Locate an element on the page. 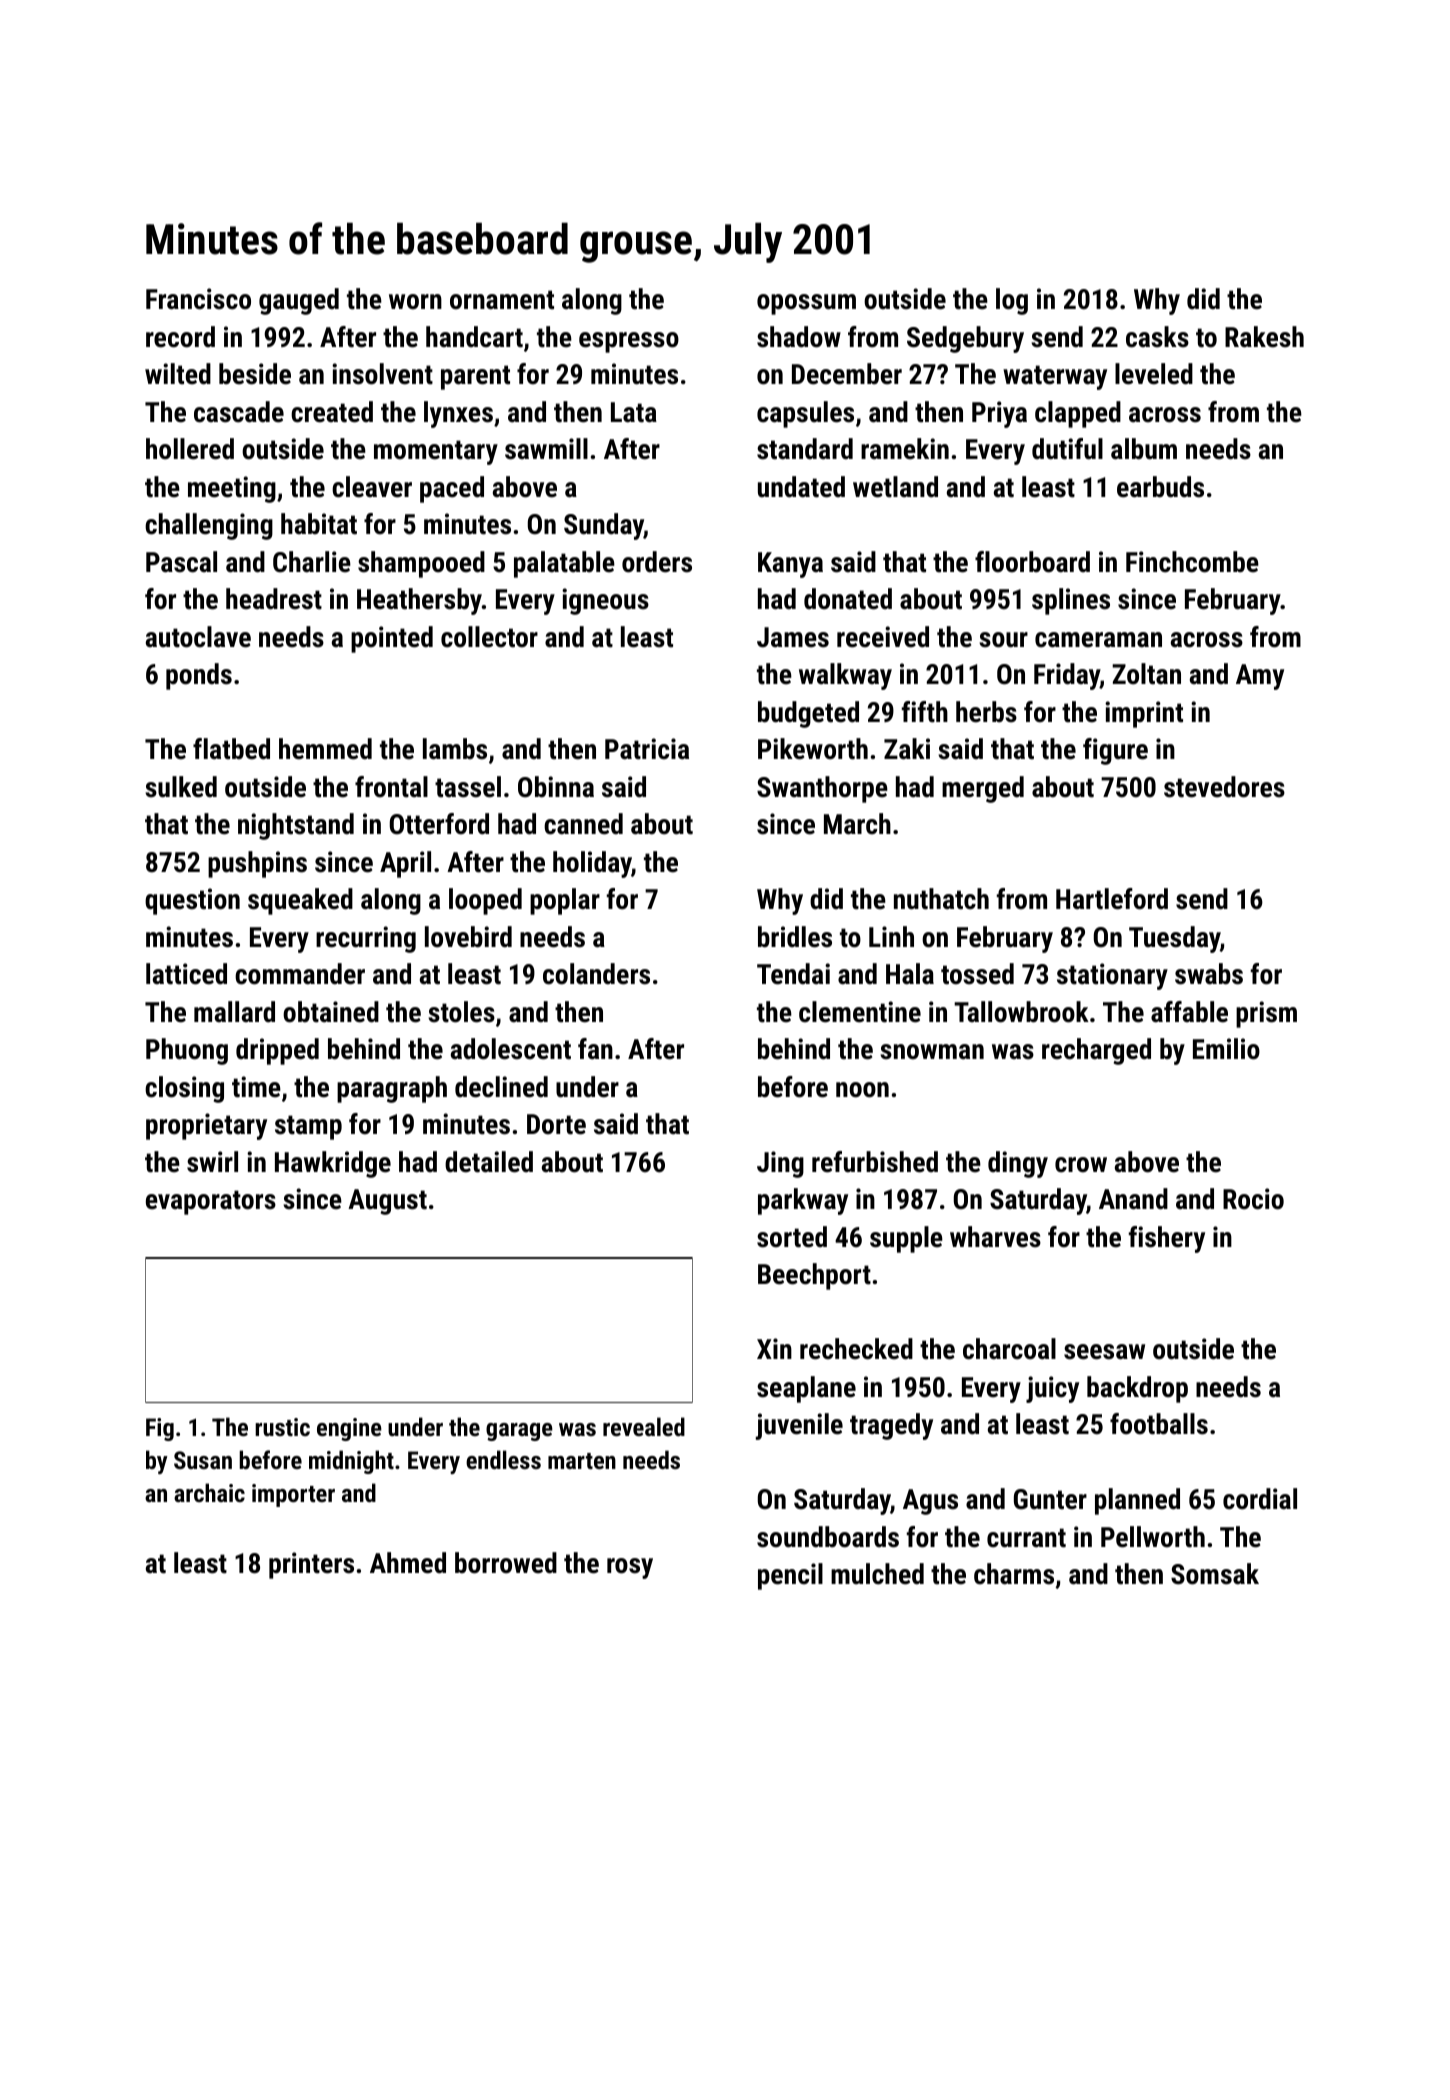 Image resolution: width=1450 pixels, height=2100 pixels. fishery is located at coordinates (1167, 1239).
